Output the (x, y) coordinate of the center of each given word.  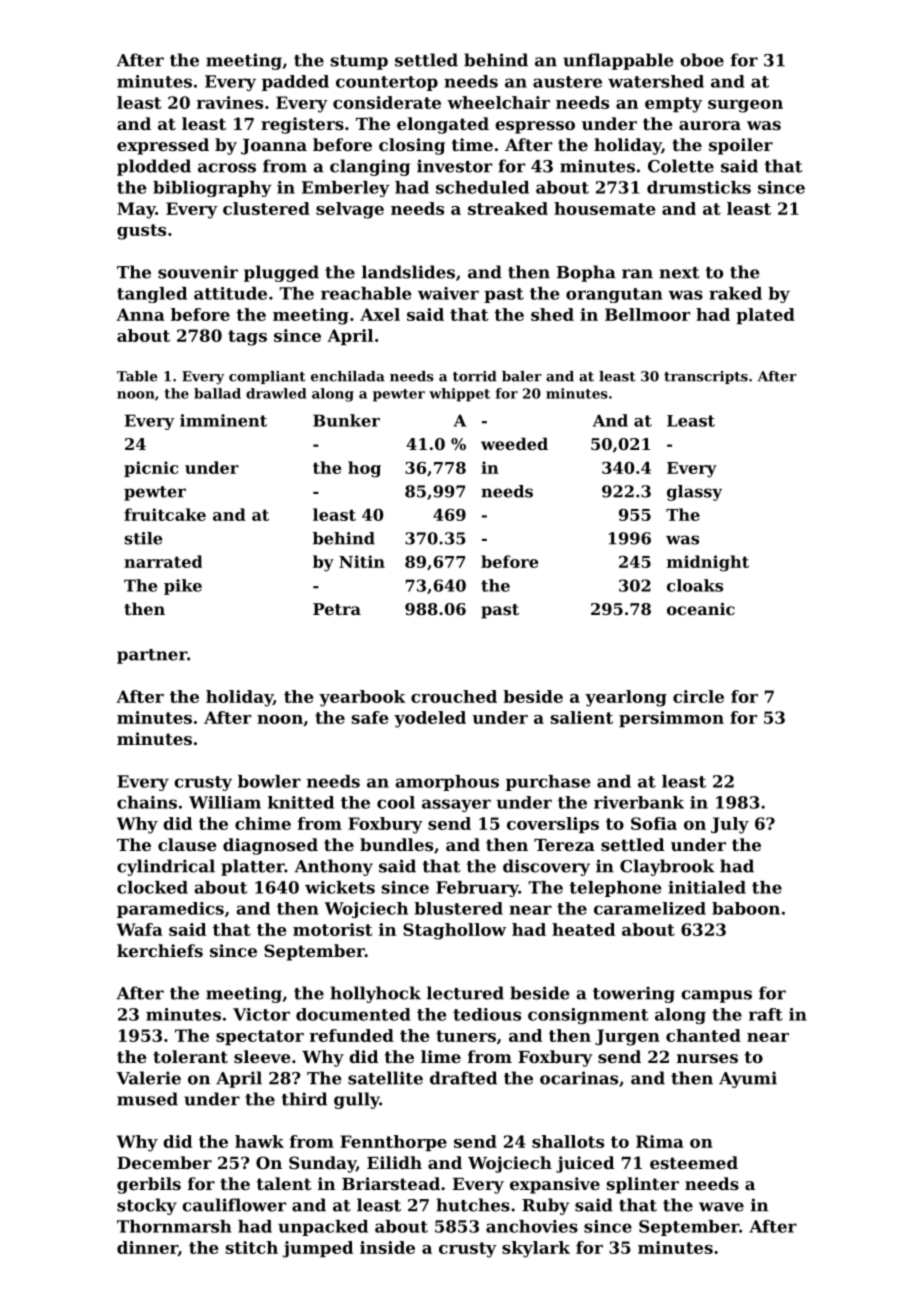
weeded (514, 443)
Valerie (148, 1078)
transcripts (706, 377)
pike (183, 587)
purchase (548, 783)
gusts (141, 232)
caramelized (650, 908)
